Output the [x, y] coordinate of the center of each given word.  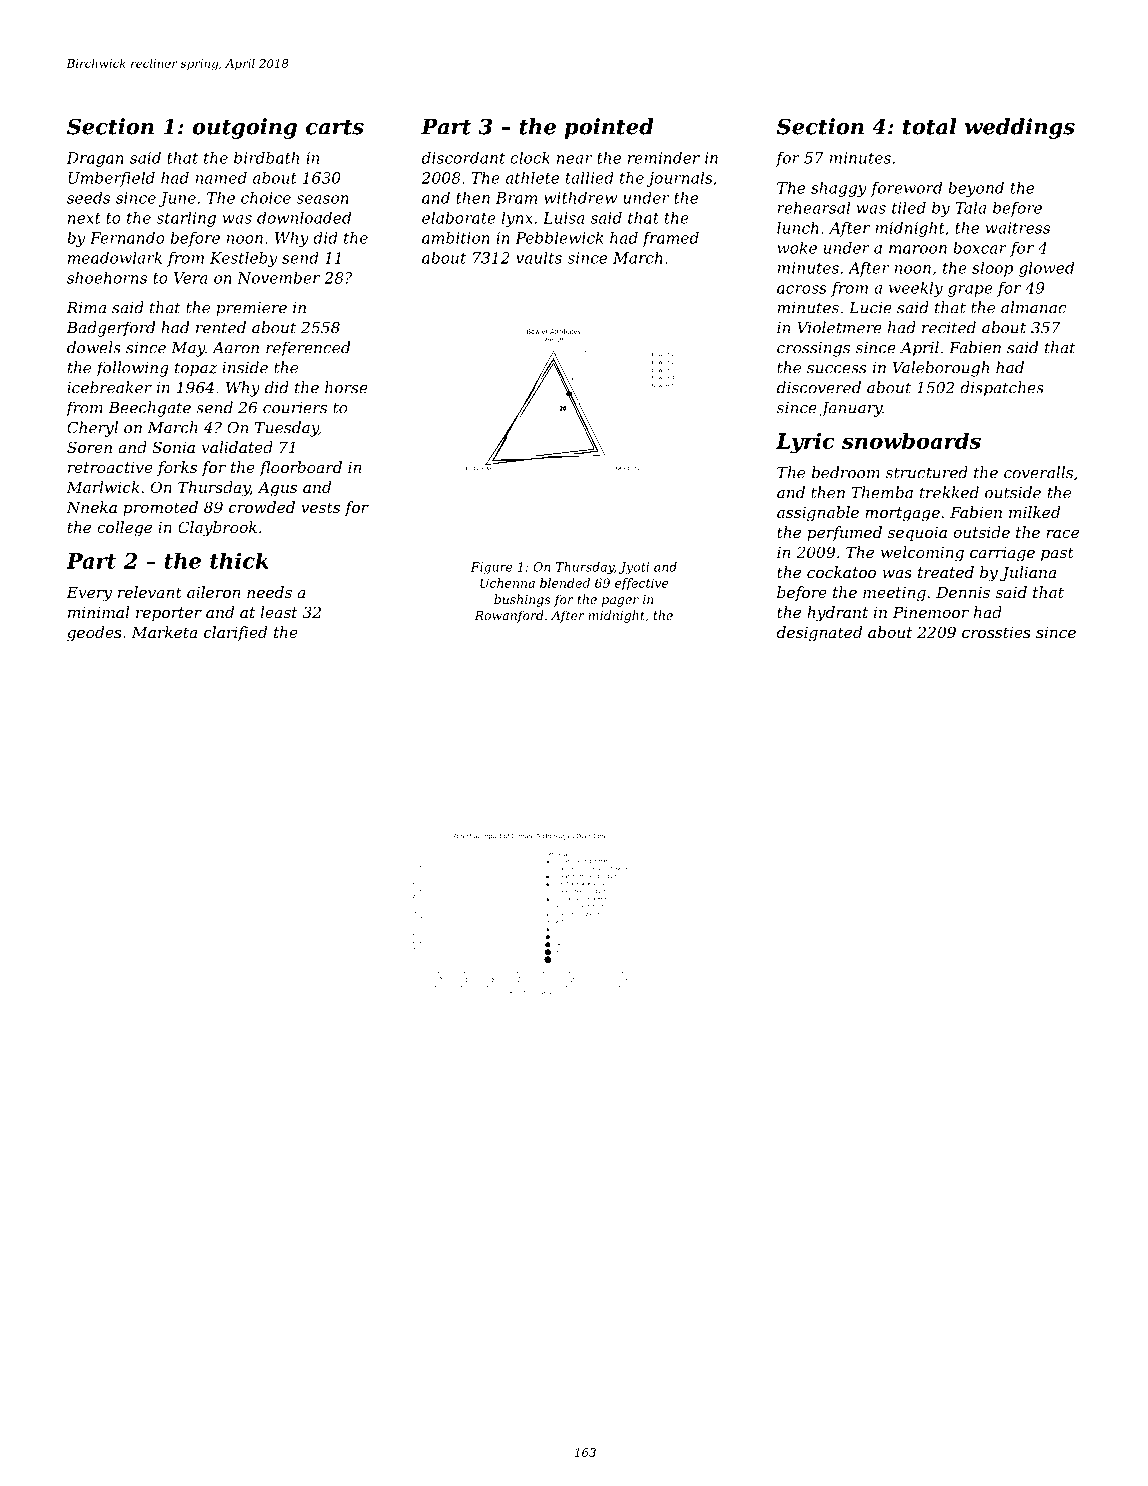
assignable [818, 514]
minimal [98, 612]
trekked [949, 492]
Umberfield [111, 179]
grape [970, 291]
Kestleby [243, 259]
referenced [308, 349]
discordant [463, 158]
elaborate [459, 217]
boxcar [980, 247]
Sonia [173, 447]
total [930, 126]
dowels [94, 347]
